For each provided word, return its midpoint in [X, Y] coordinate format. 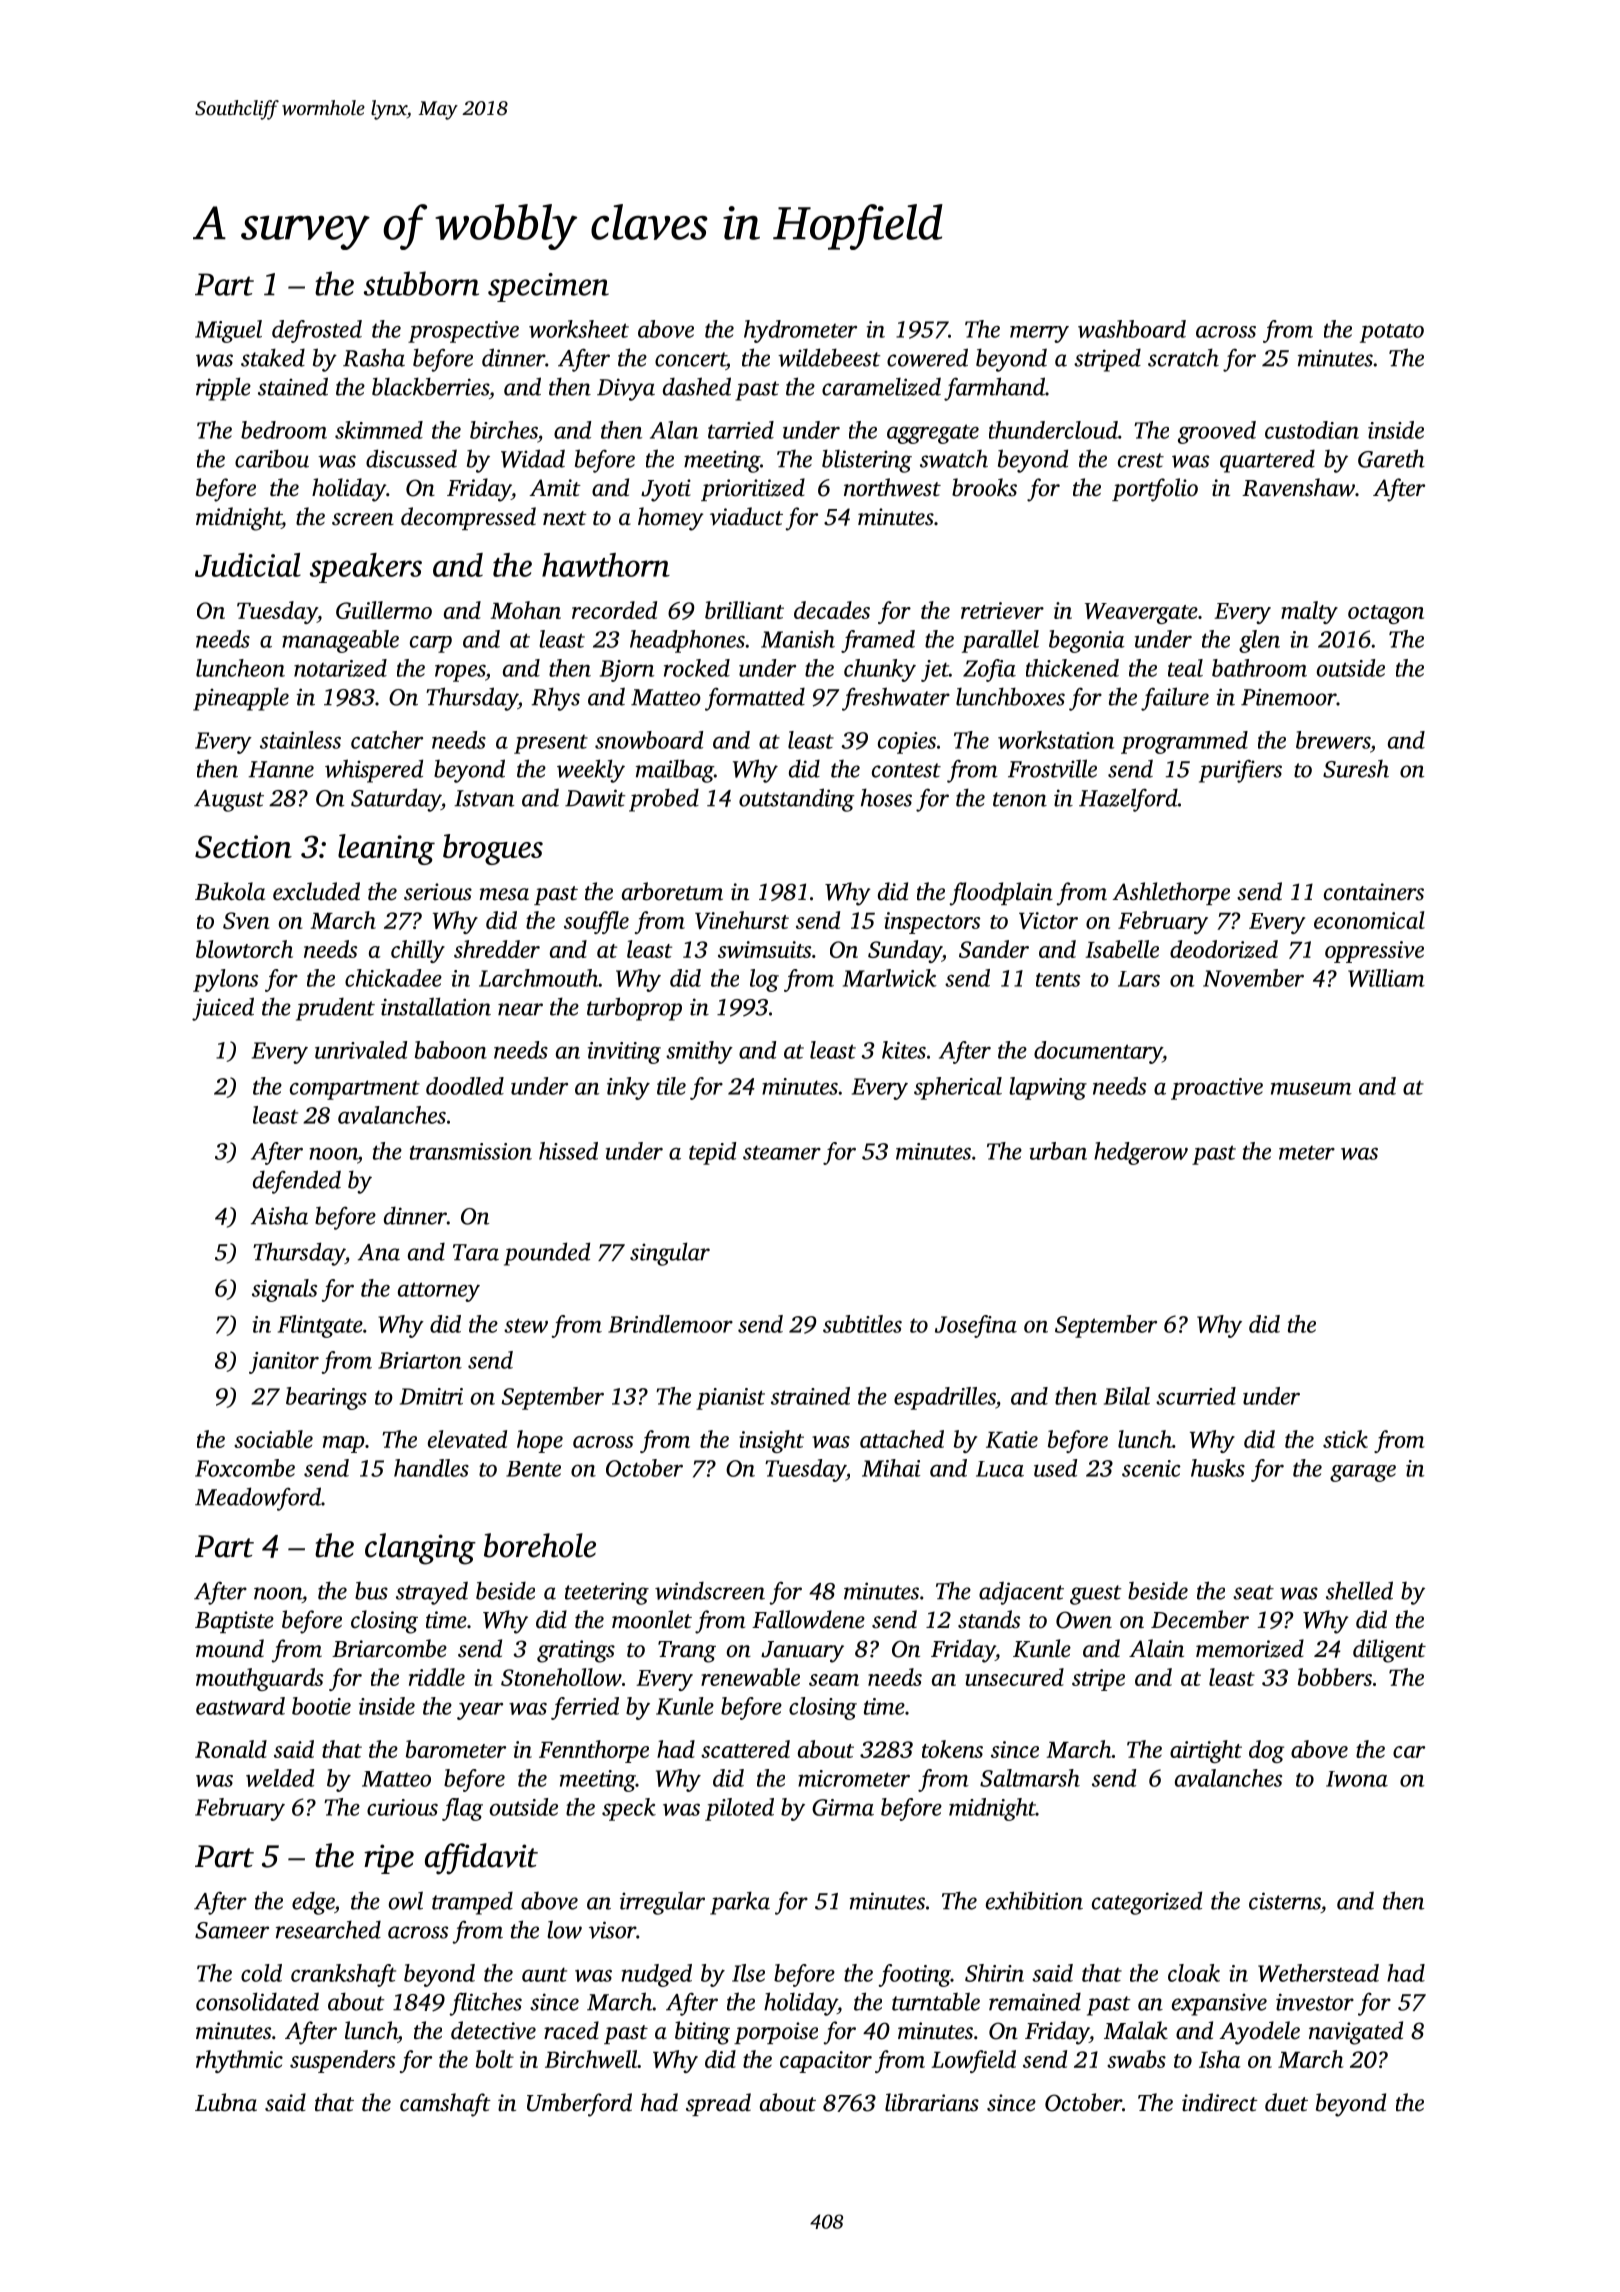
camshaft [445, 2105]
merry [1039, 334]
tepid [712, 1153]
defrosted [317, 331]
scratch [1183, 357]
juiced [223, 1009]
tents [1058, 980]
